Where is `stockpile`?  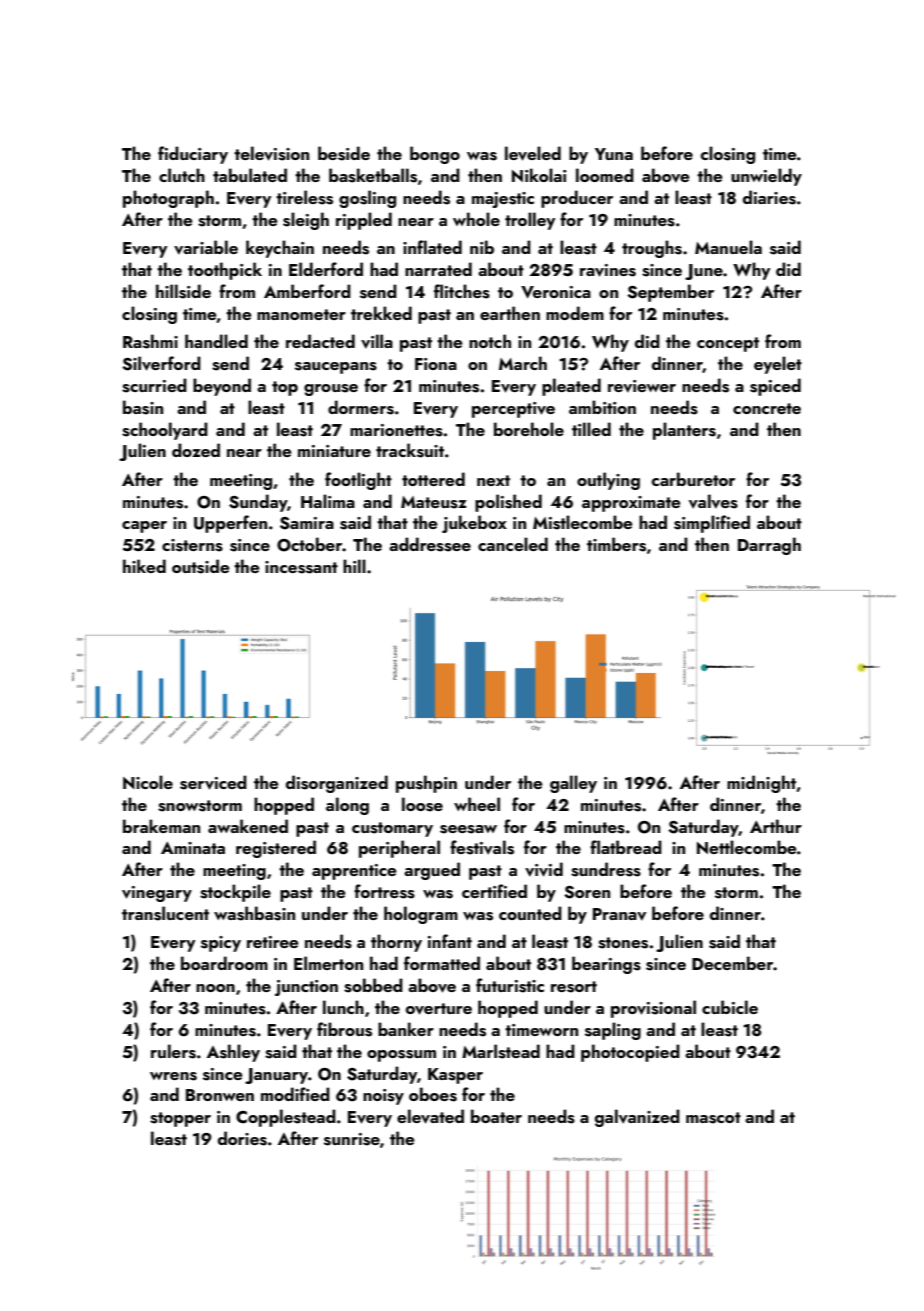 stockpile is located at coordinates (235, 893).
